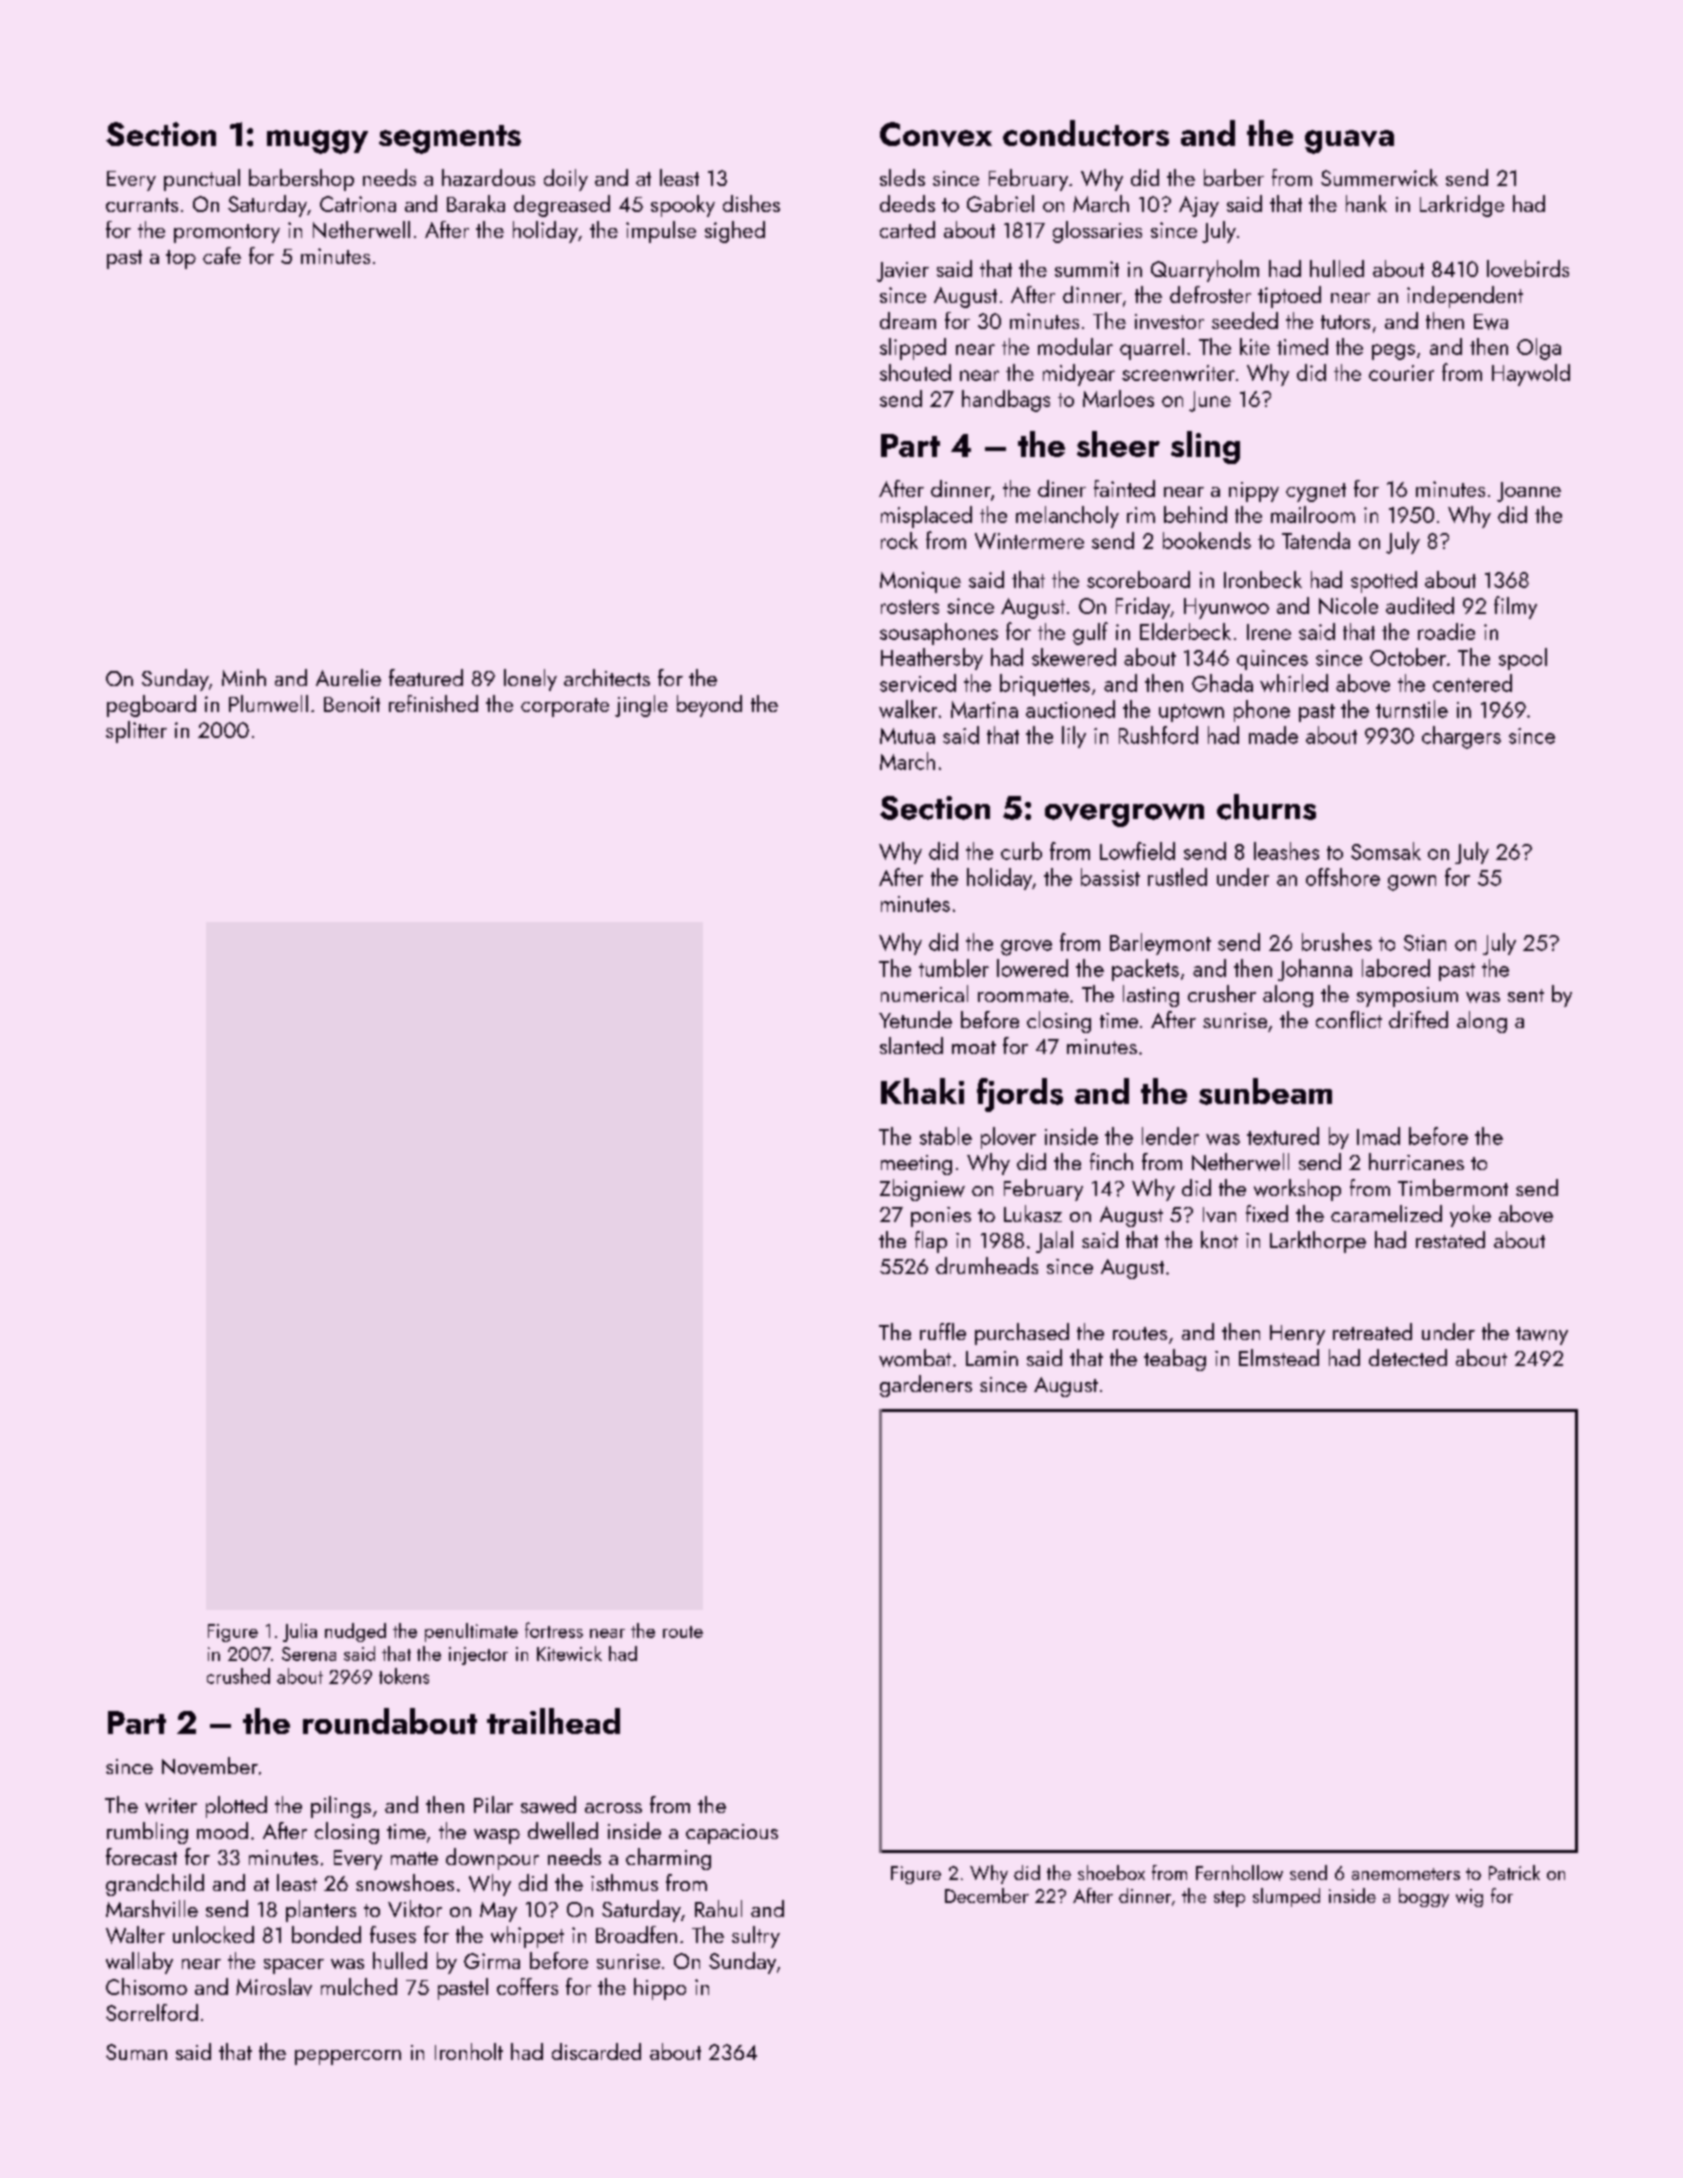 The height and width of the page is (2178, 1683). I want to click on cafe, so click(222, 255).
